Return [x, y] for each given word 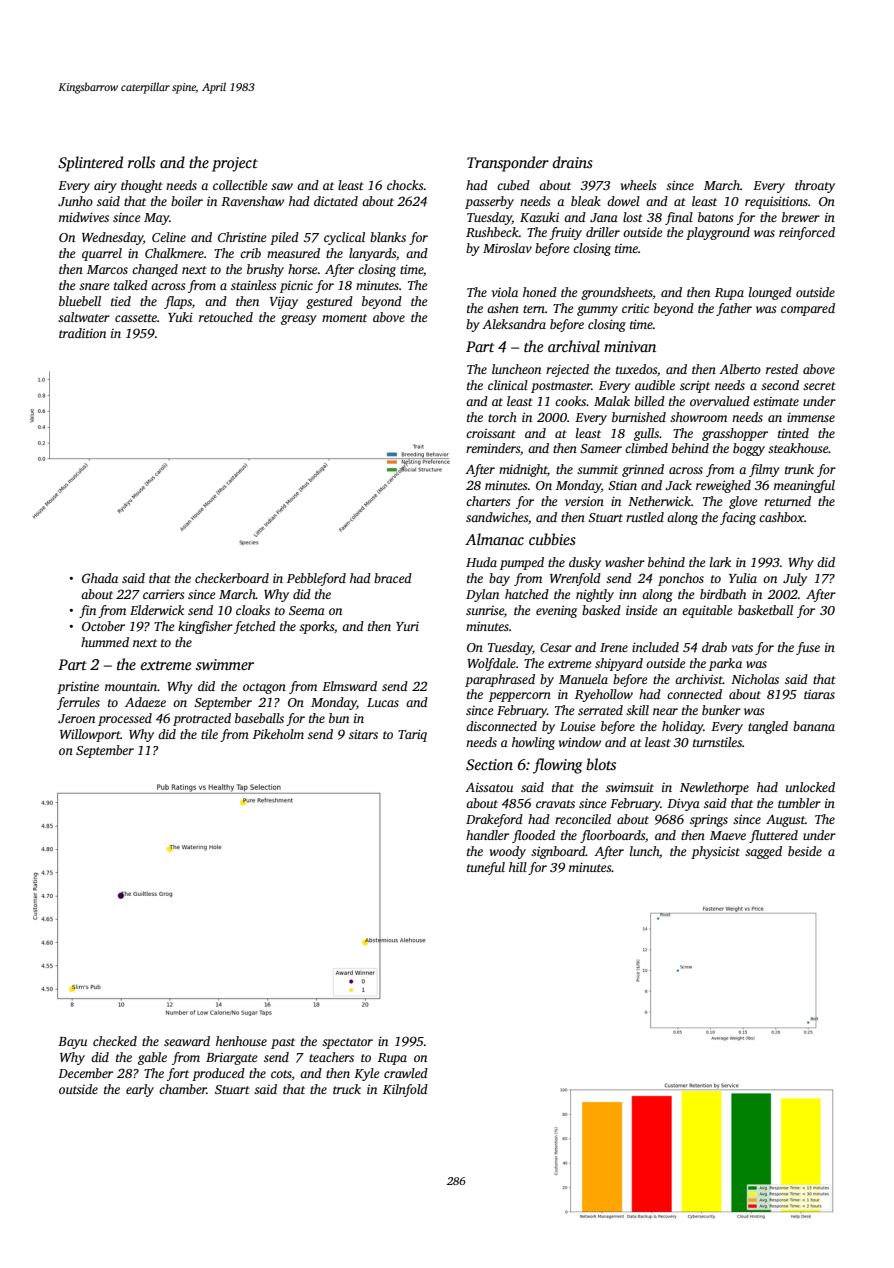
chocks [405, 185]
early [140, 1090]
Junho [75, 201]
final [679, 218]
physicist [715, 852]
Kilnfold [405, 1090]
